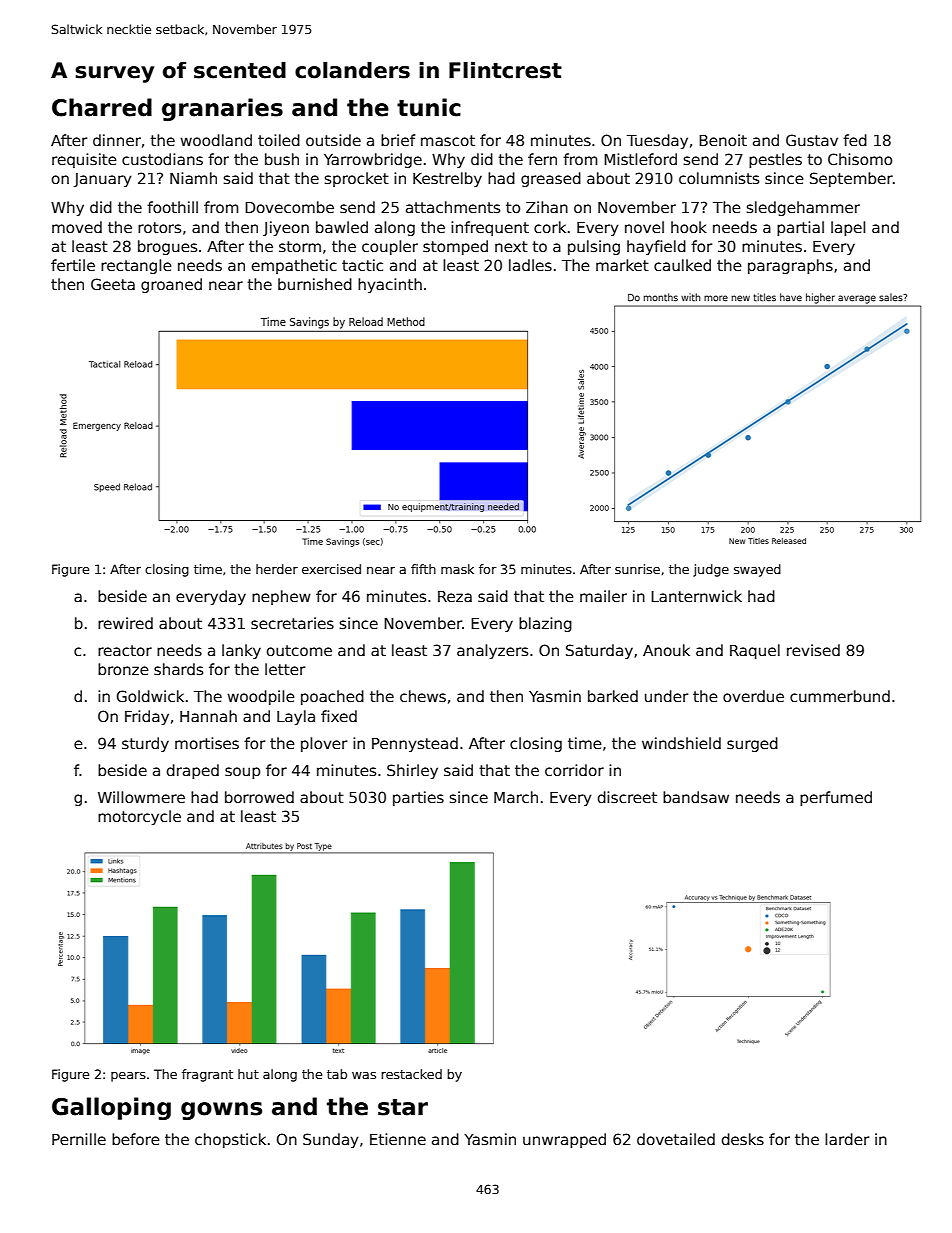 The height and width of the screenshot is (1233, 952). Describe the element at coordinates (848, 228) in the screenshot. I see `lapel` at that location.
